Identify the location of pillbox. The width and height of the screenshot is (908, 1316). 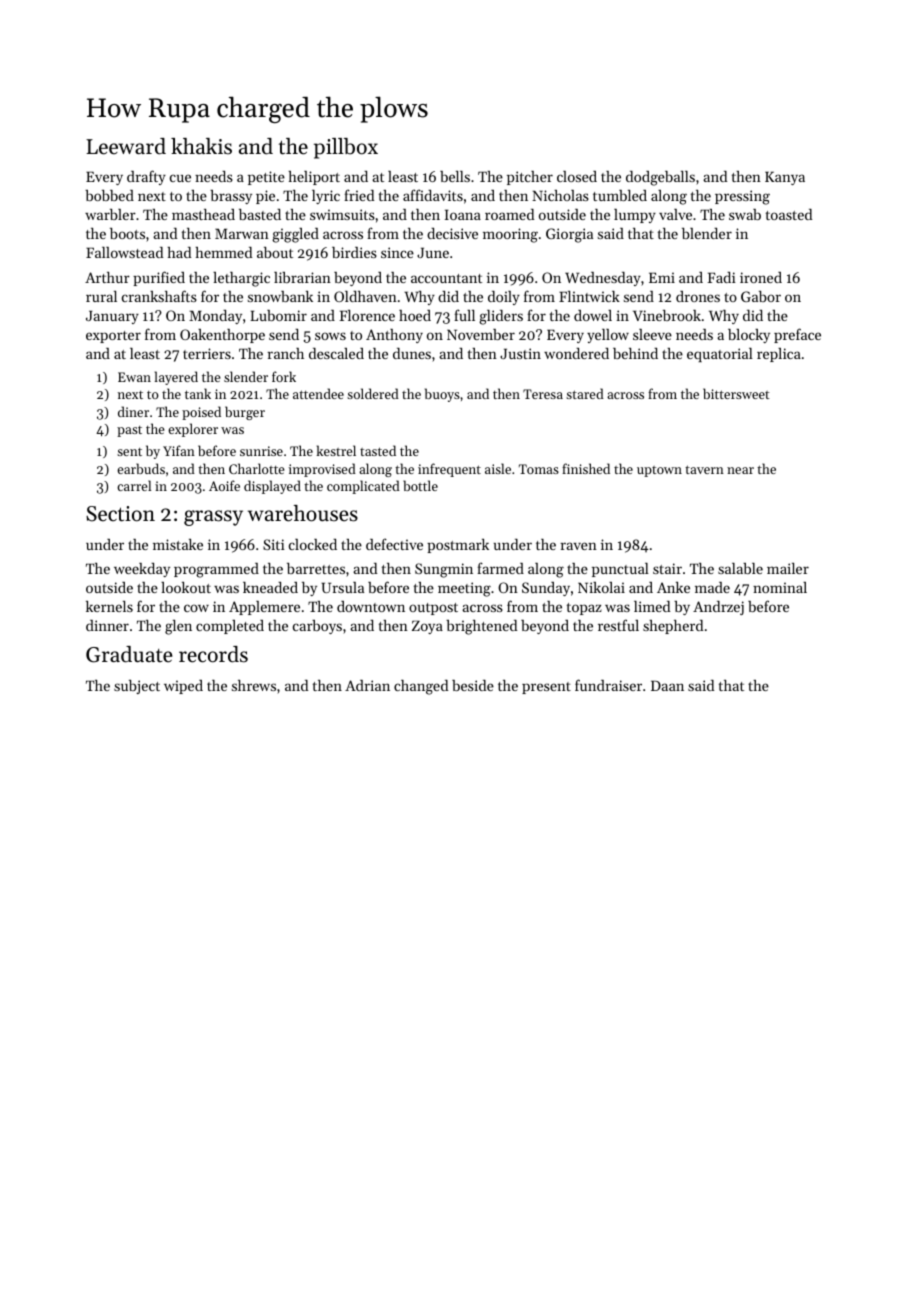
(346, 148).
